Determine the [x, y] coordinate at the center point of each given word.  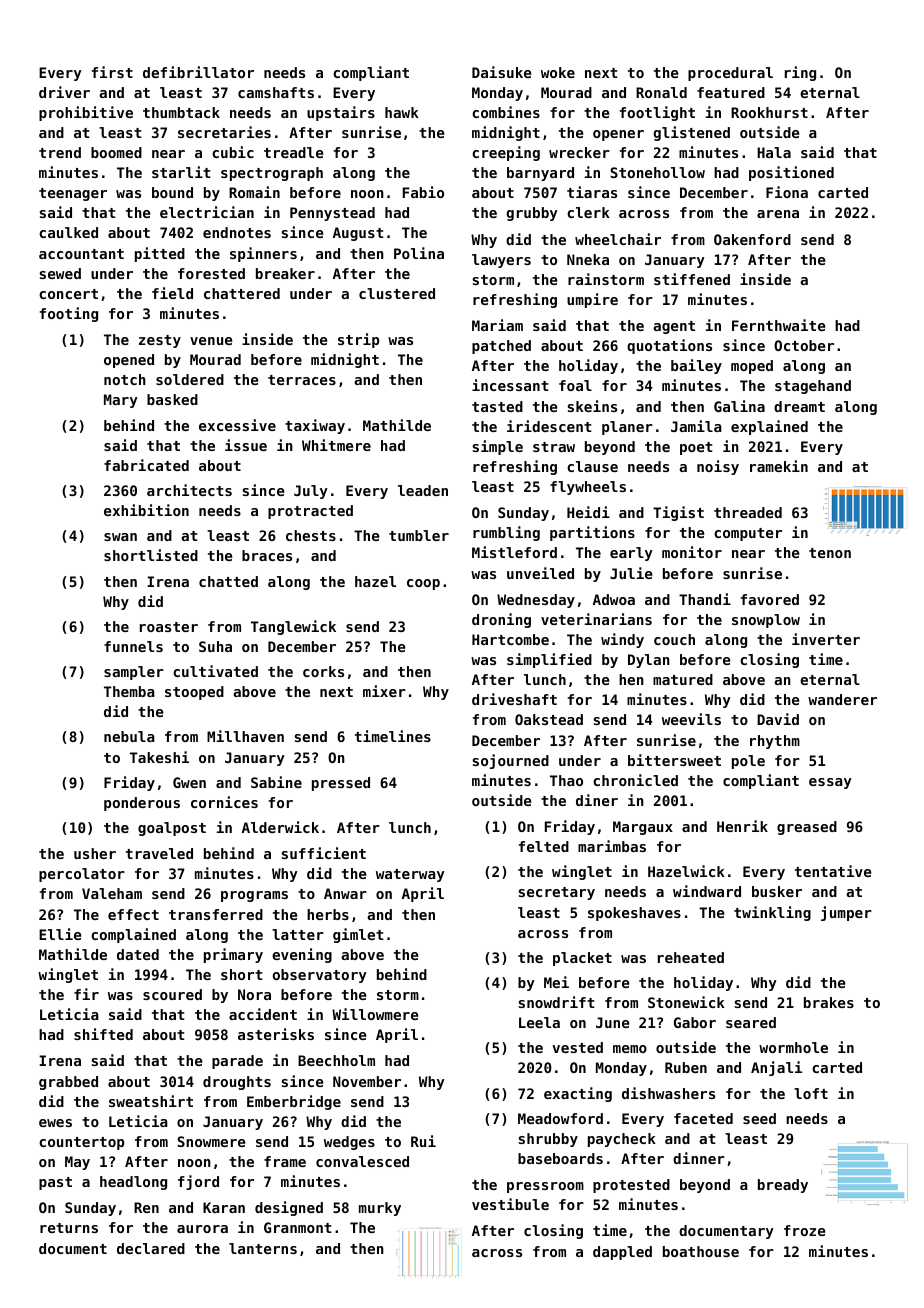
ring [800, 73]
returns [69, 1228]
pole [748, 762]
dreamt [799, 406]
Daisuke [502, 72]
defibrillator [198, 72]
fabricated [146, 465]
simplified [549, 660]
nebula [129, 736]
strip [358, 340]
